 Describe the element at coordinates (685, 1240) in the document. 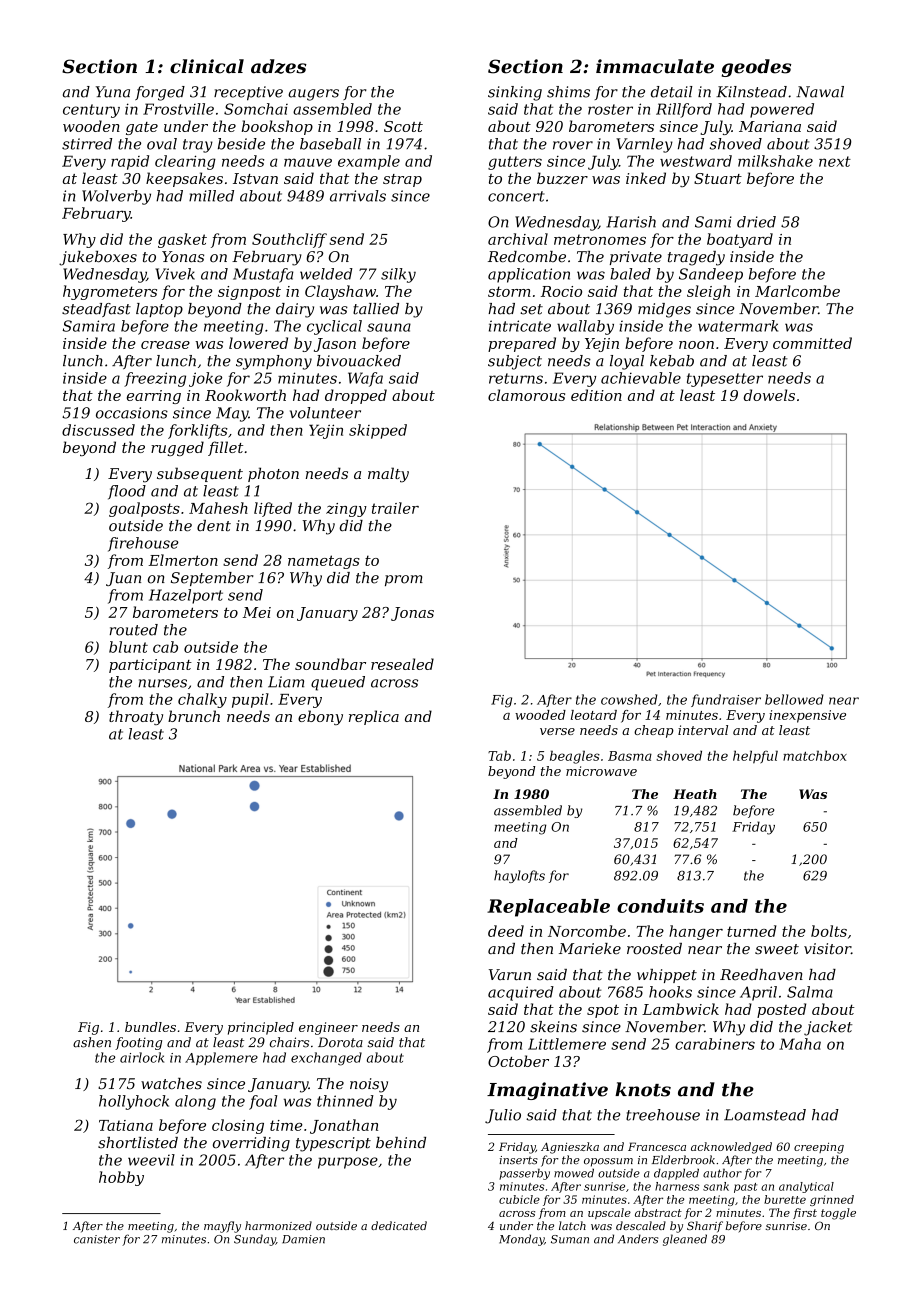

I see `gleaned` at that location.
